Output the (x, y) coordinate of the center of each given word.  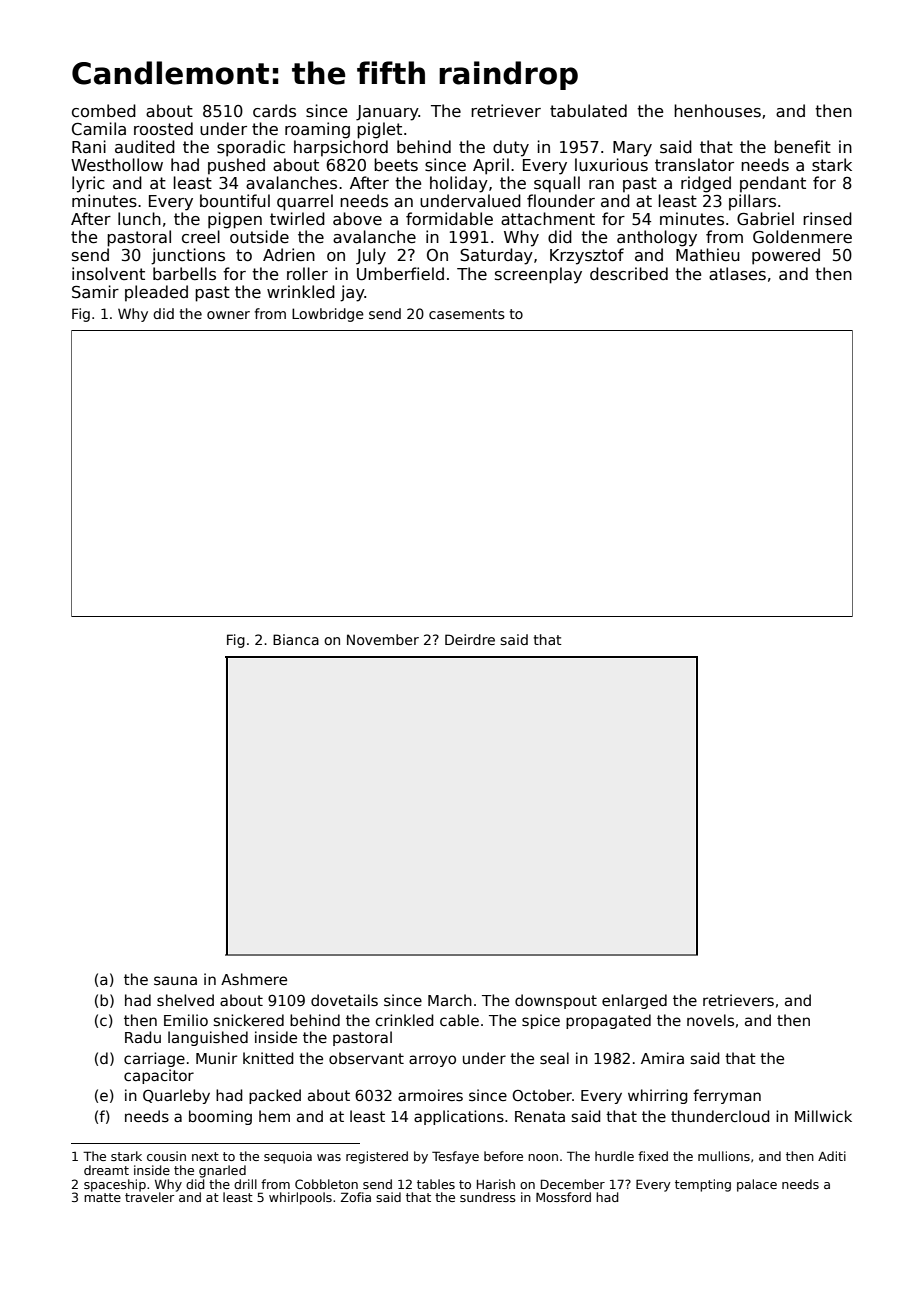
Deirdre (470, 639)
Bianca (296, 639)
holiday (459, 184)
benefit (802, 146)
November (383, 639)
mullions (724, 1156)
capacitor (159, 1076)
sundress (488, 1197)
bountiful (235, 200)
